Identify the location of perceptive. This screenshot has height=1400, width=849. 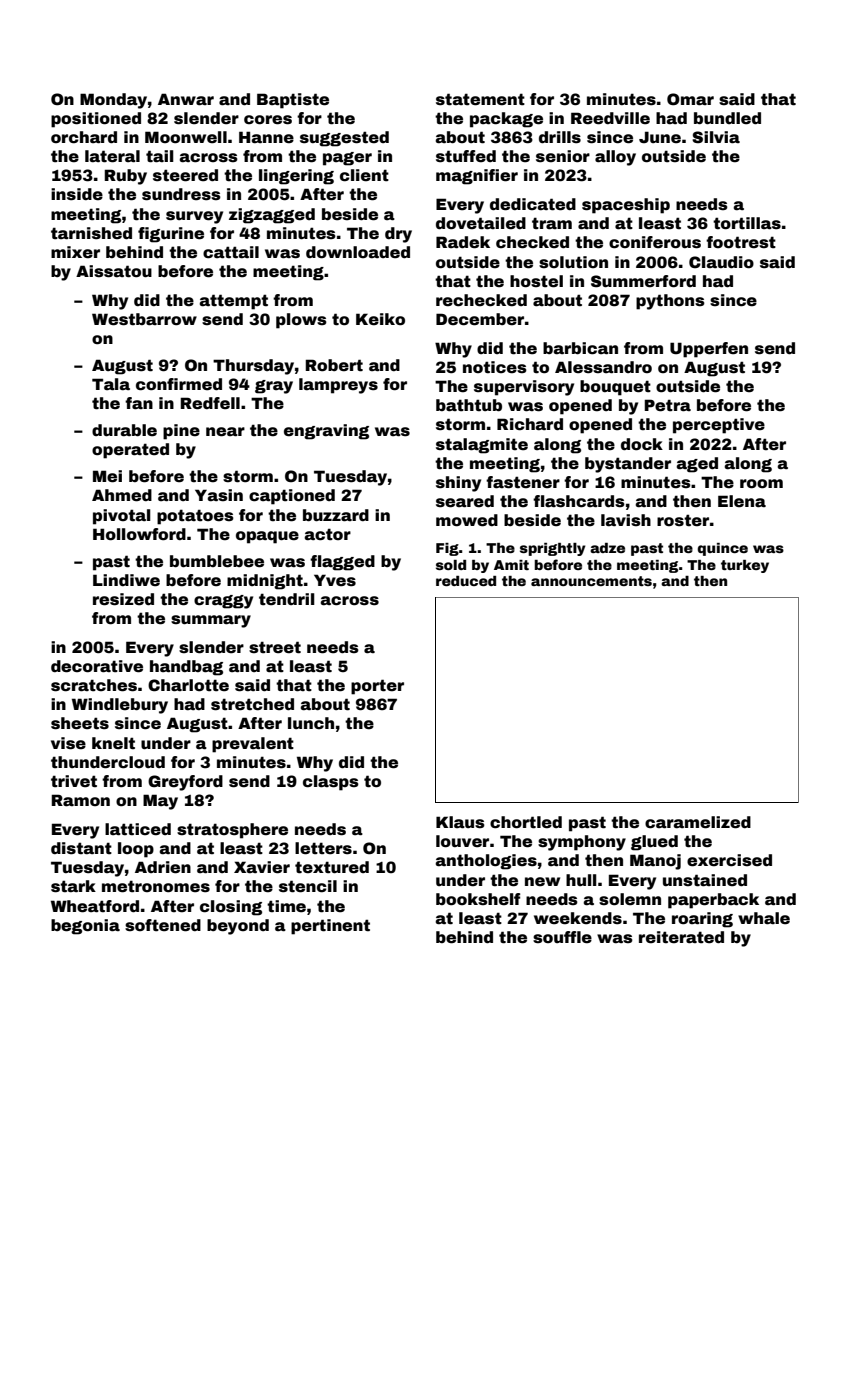
(719, 426).
